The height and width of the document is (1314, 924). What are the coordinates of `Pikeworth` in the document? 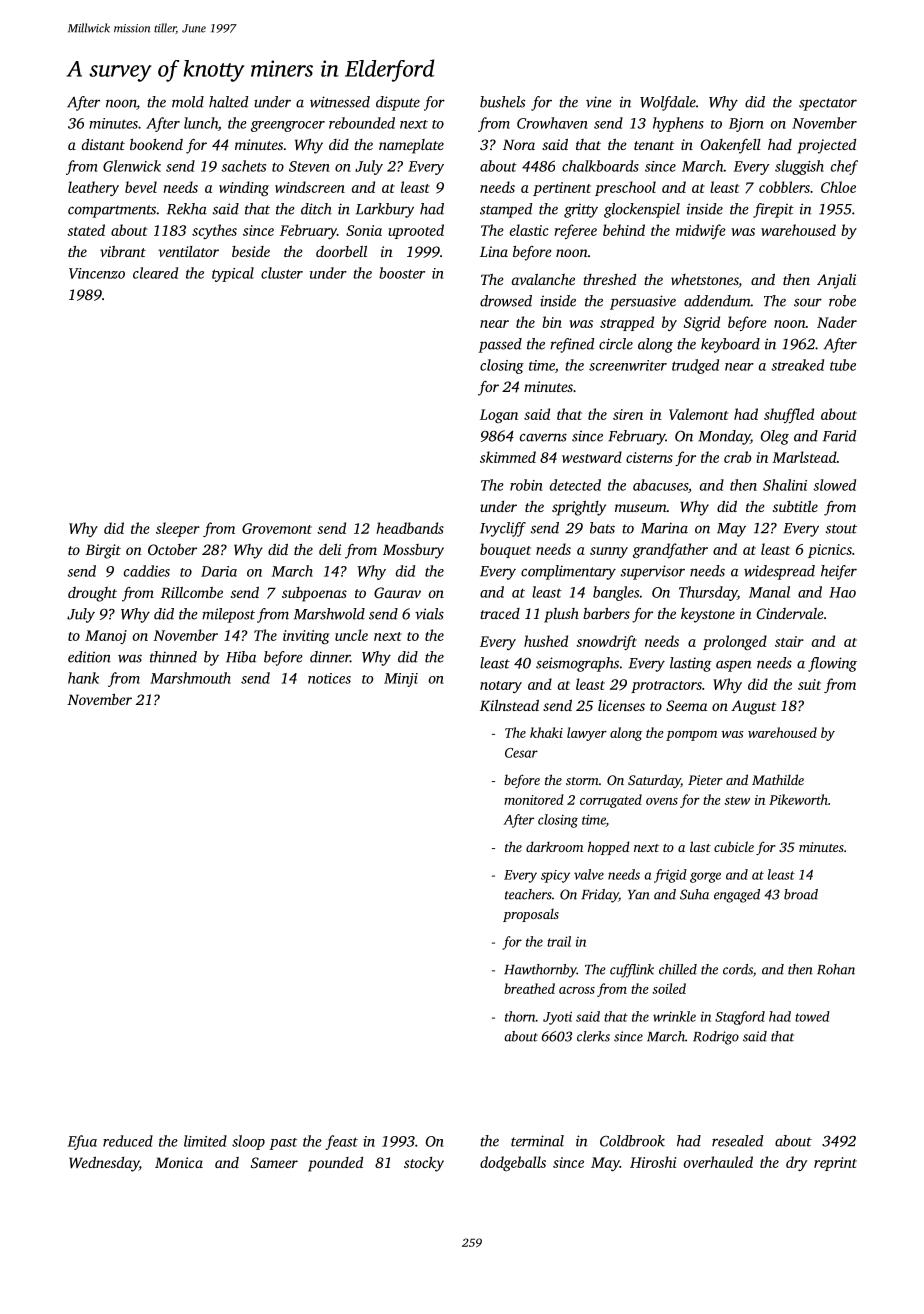 It's located at (798, 799).
